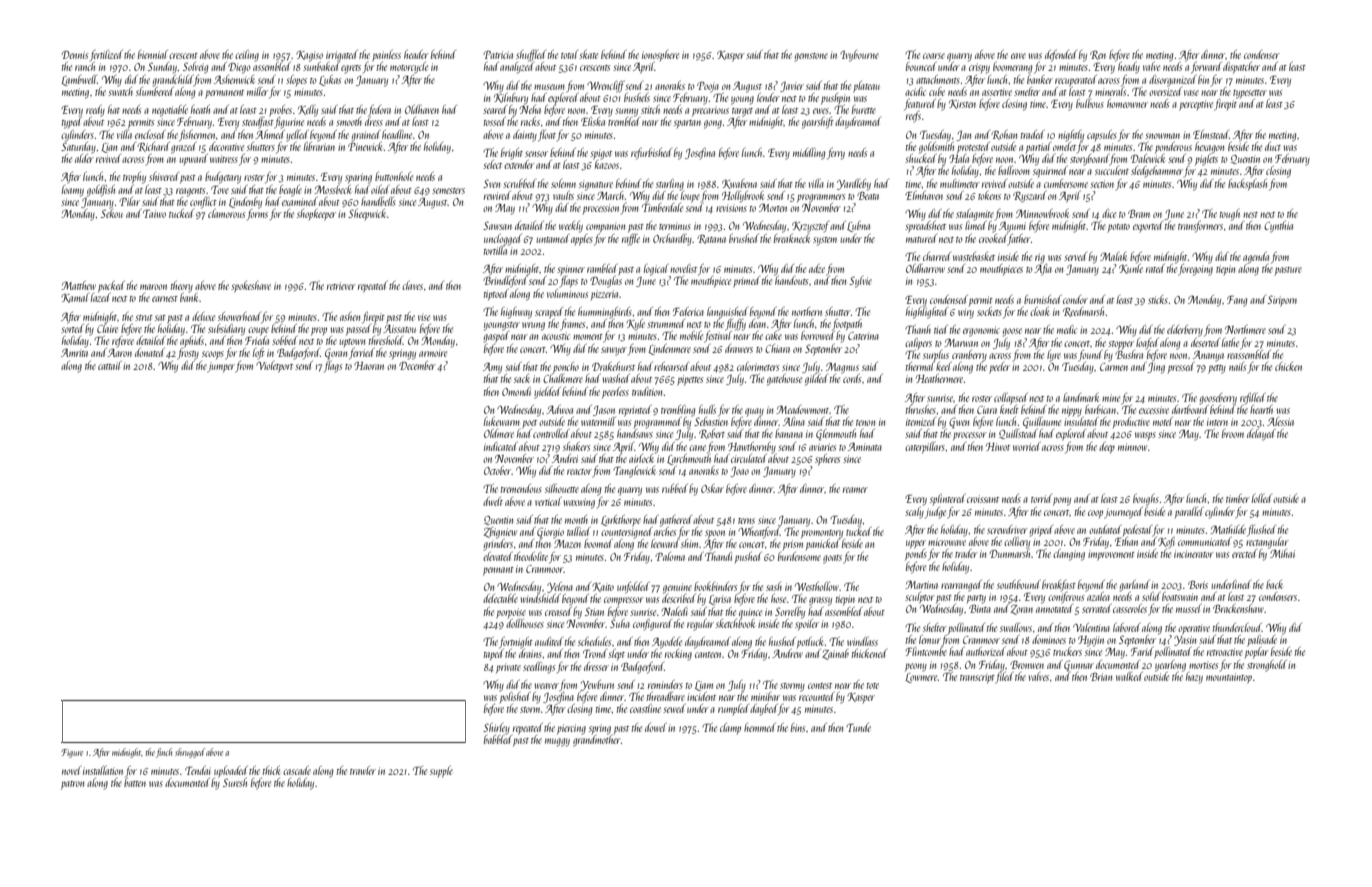  What do you see at coordinates (811, 57) in the image?
I see `gemstone` at bounding box center [811, 57].
